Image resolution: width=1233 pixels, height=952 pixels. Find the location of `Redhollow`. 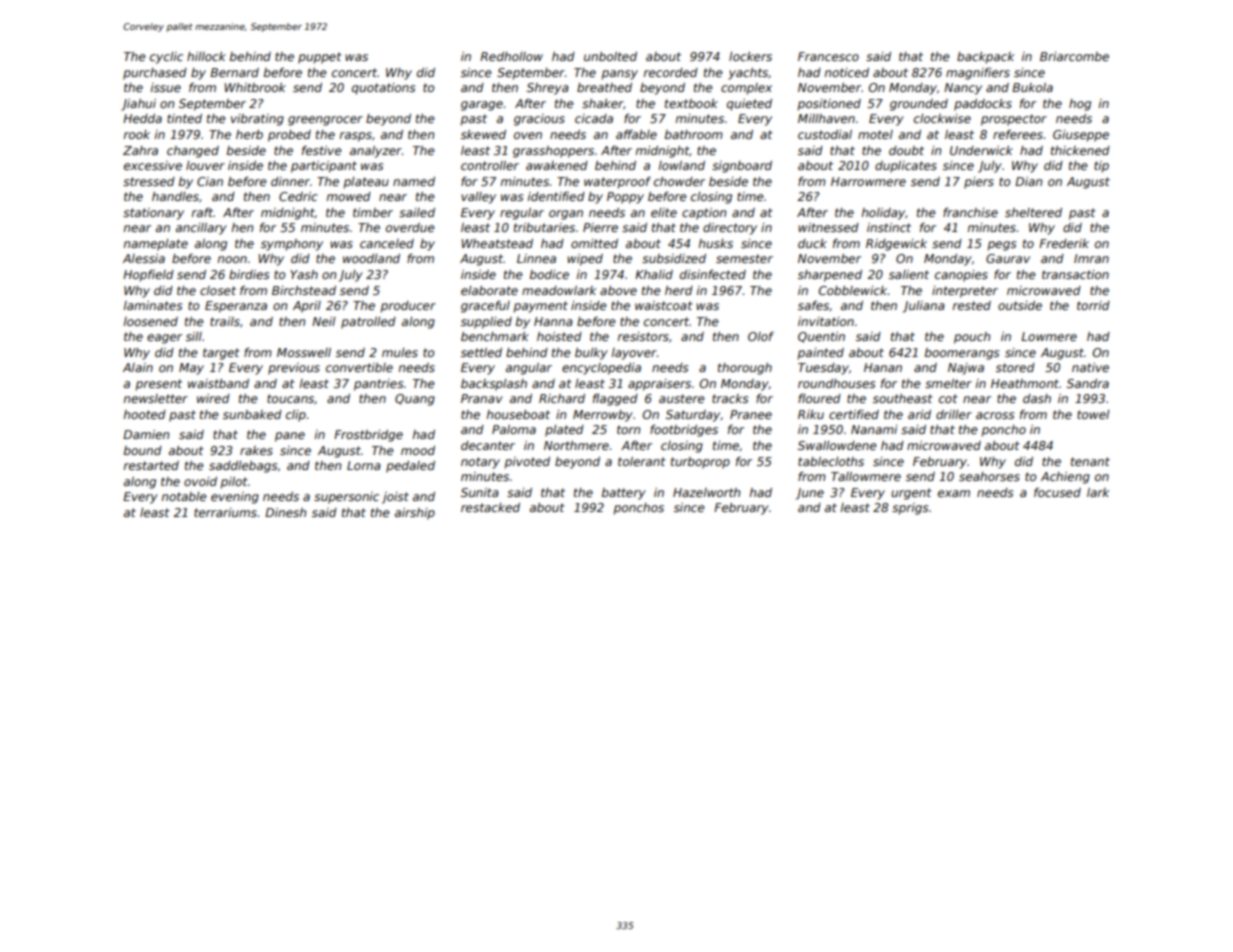

Redhollow is located at coordinates (511, 56).
